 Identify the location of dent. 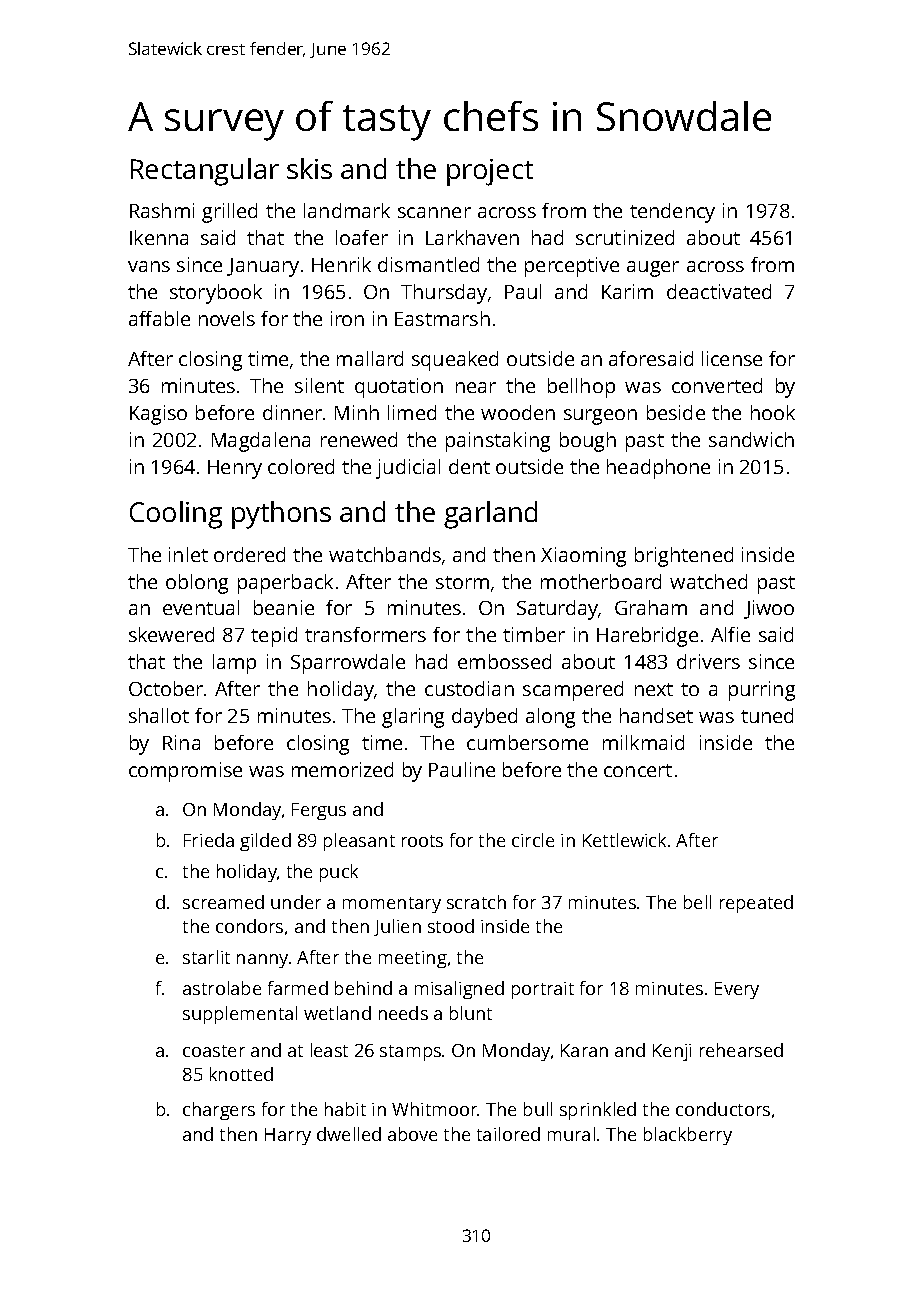
(469, 466).
